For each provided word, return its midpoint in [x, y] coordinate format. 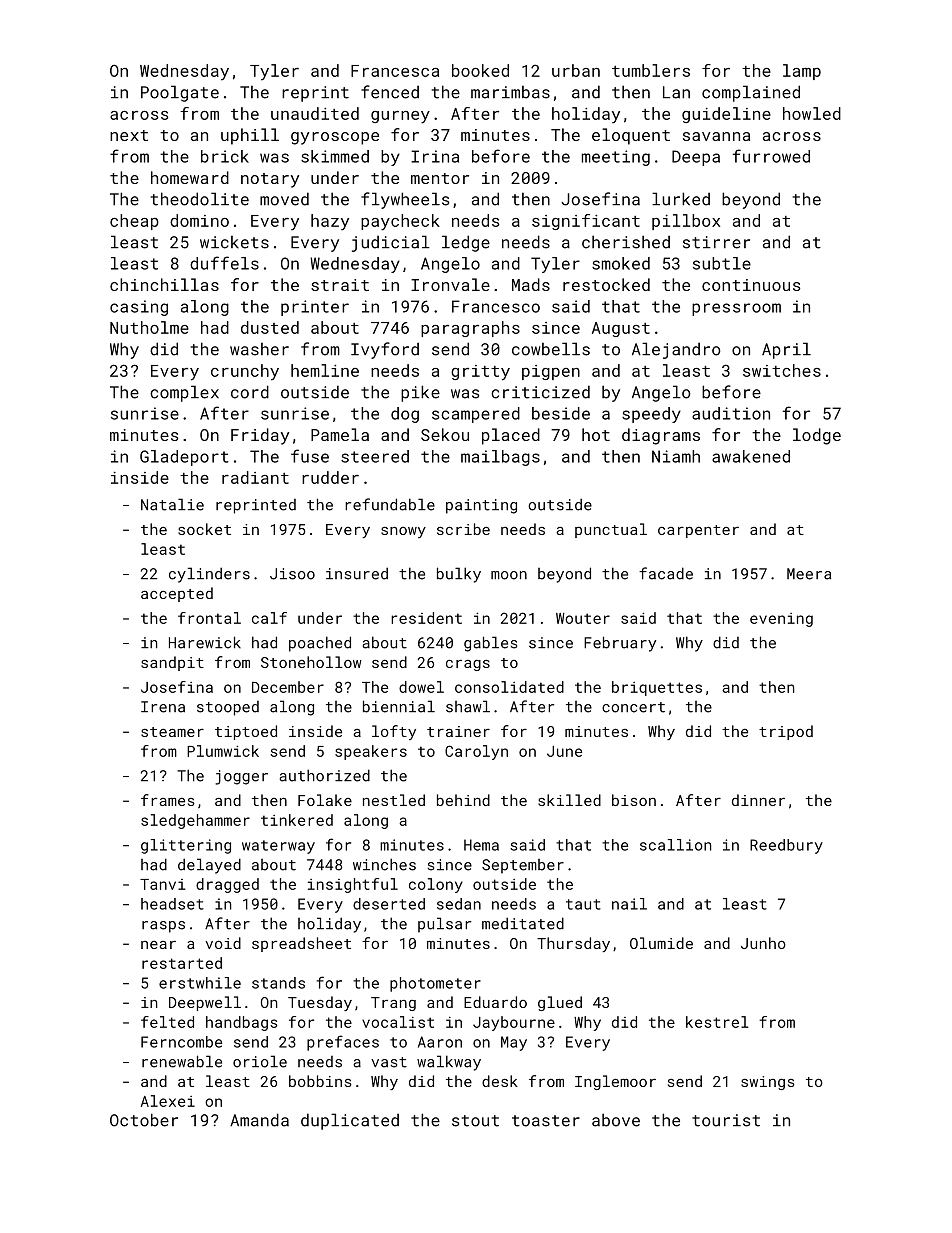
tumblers [651, 70]
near [158, 944]
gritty [480, 373]
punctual [611, 530]
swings [768, 1083]
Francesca [395, 71]
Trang [393, 1004]
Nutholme [149, 327]
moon [509, 575]
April [786, 350]
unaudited [315, 113]
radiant [255, 477]
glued [560, 1003]
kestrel [717, 1022]
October [144, 1120]
